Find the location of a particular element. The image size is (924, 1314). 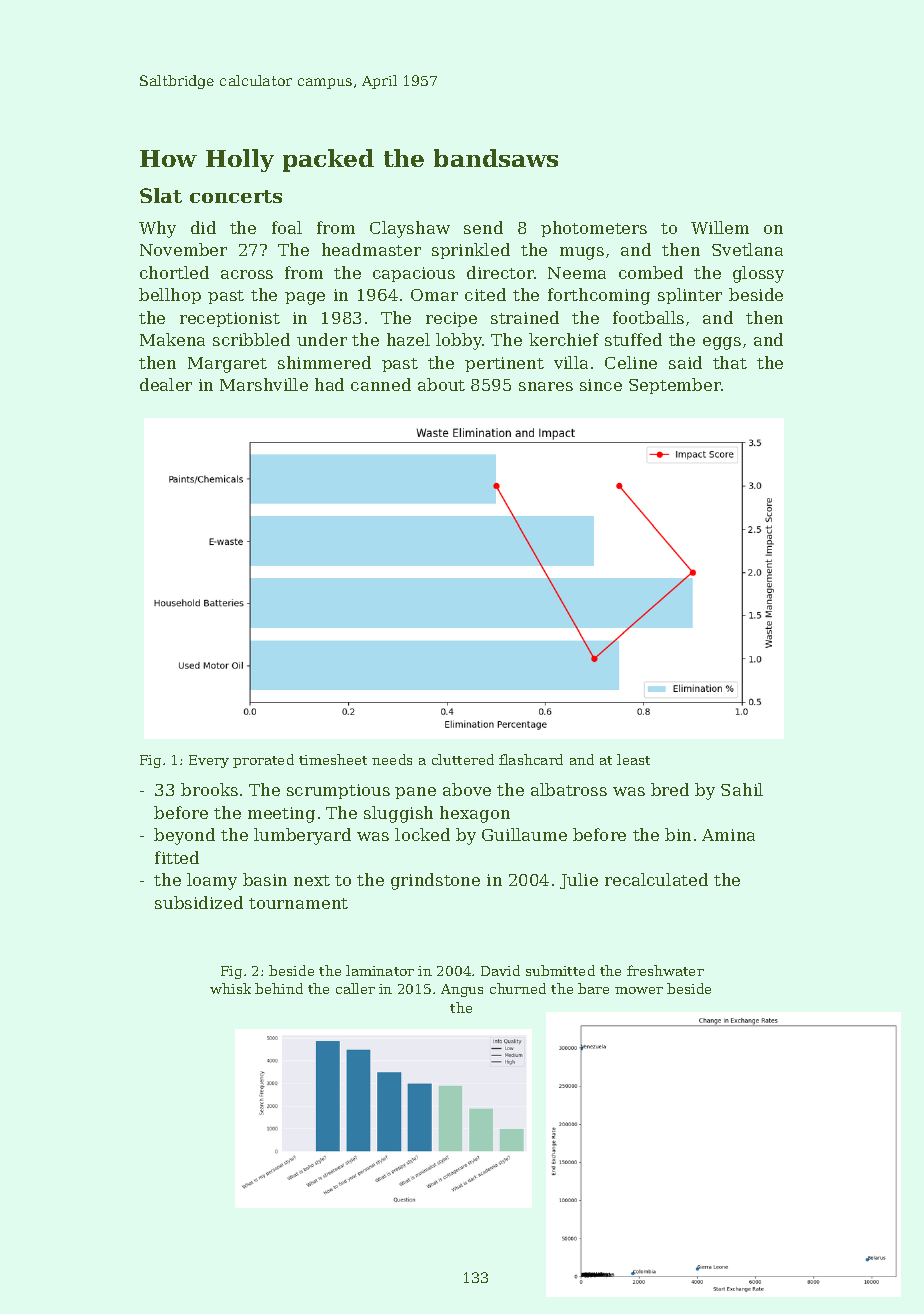

eggs is located at coordinates (722, 343).
